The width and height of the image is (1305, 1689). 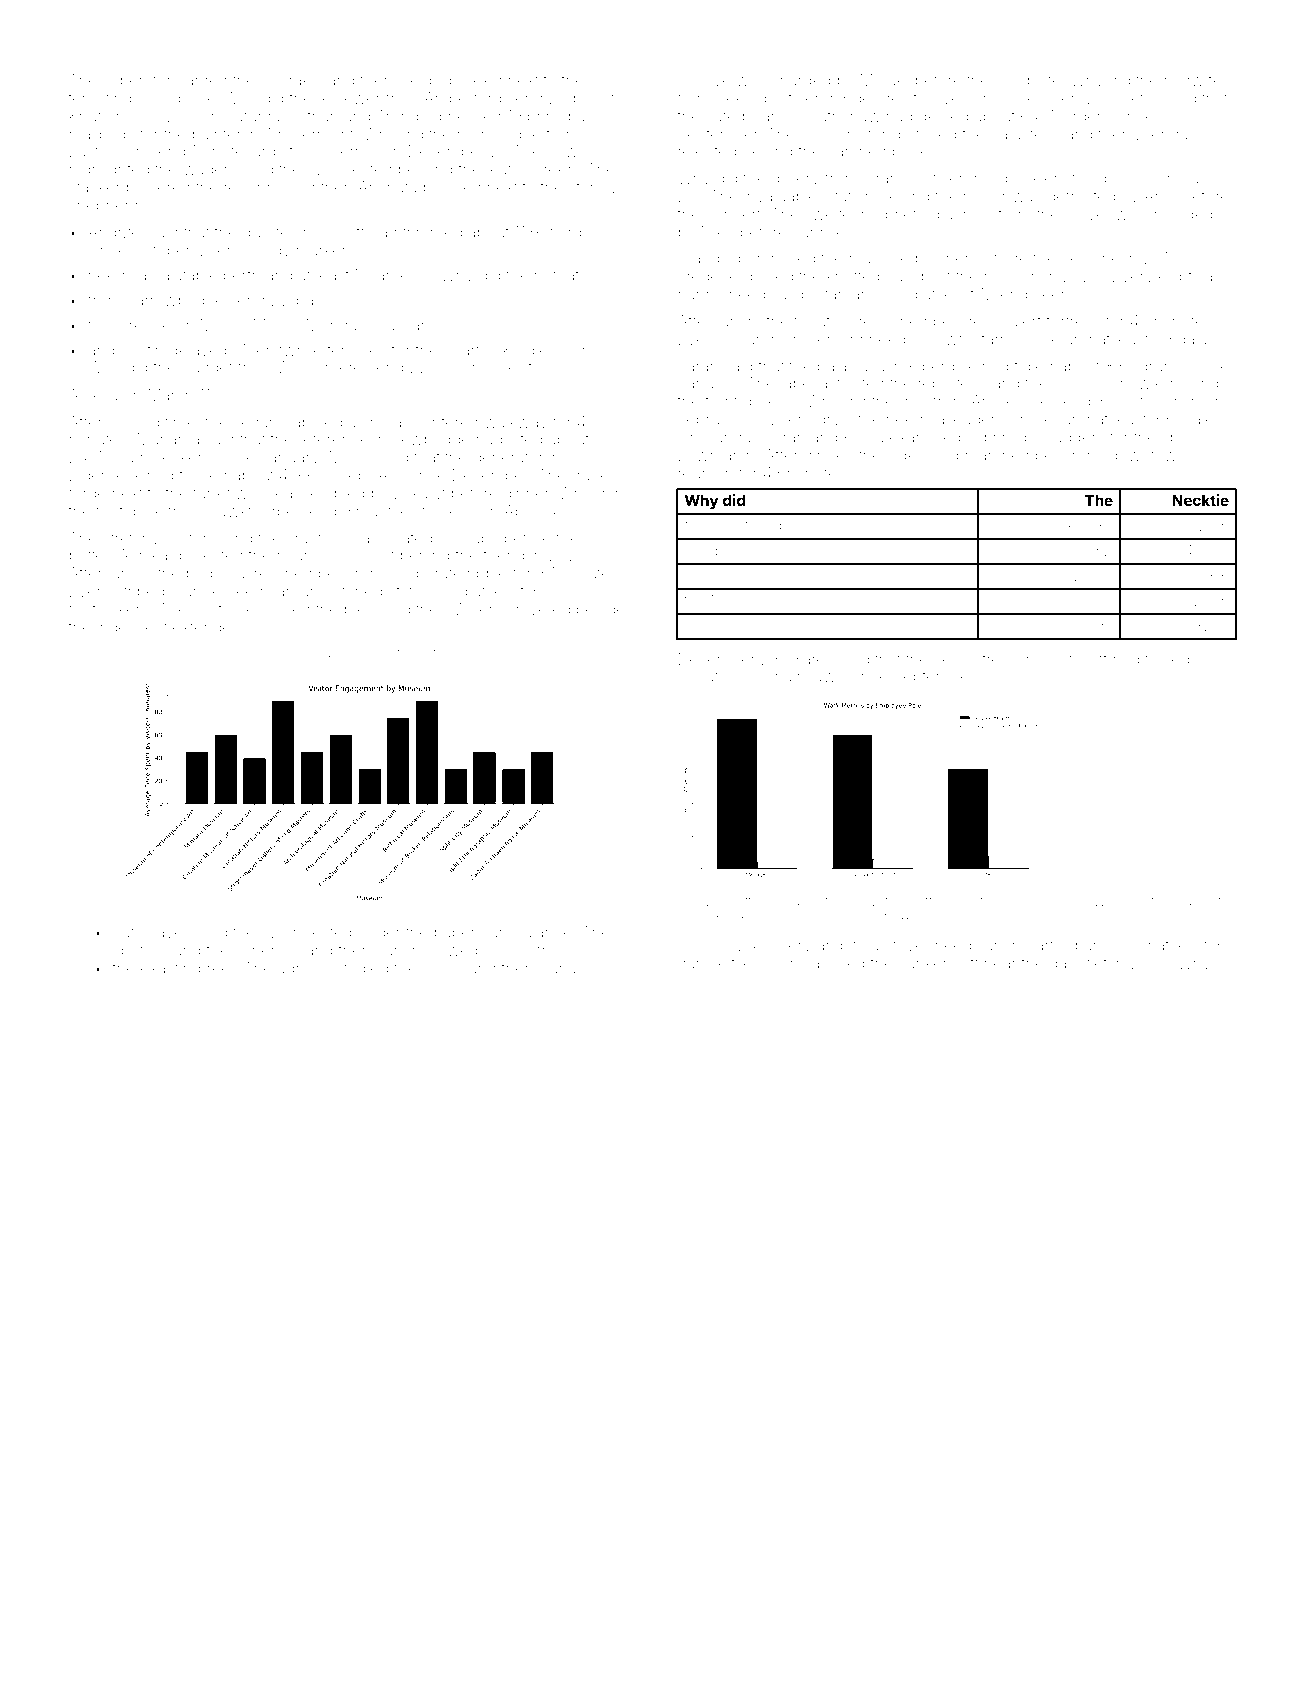 I want to click on Florence, so click(x=138, y=325).
